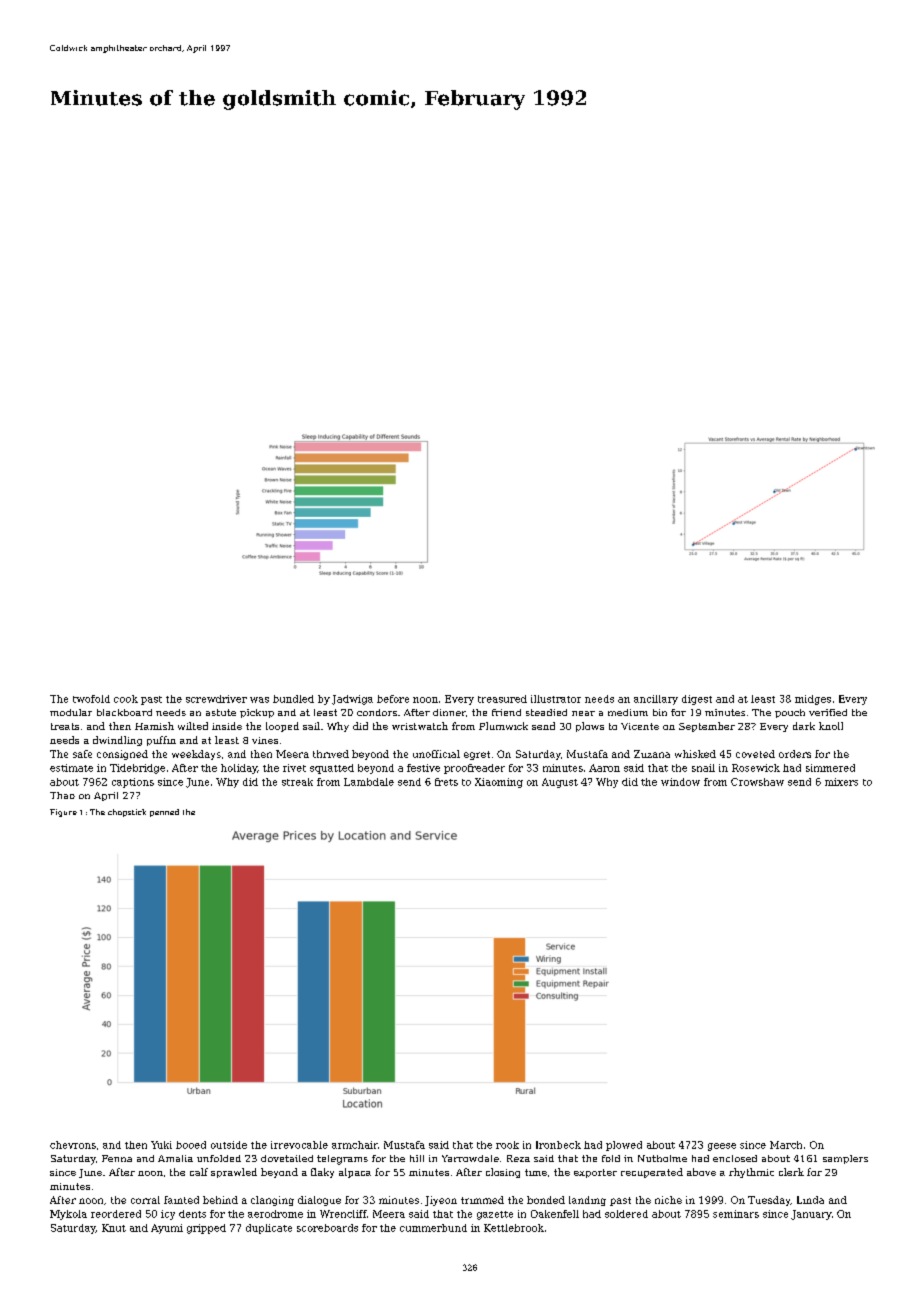 The width and height of the document is (924, 1308). What do you see at coordinates (164, 813) in the document?
I see `penned` at bounding box center [164, 813].
